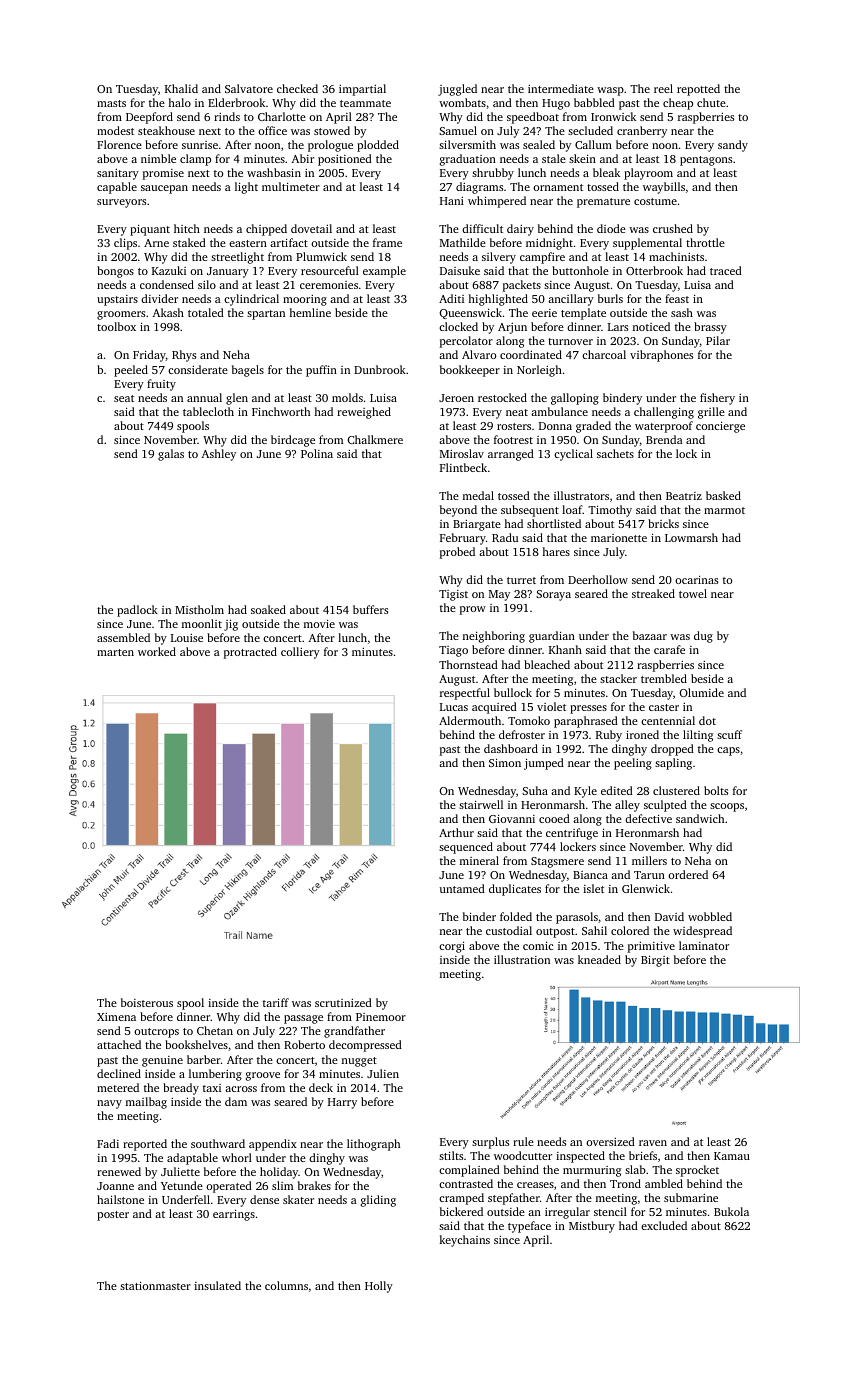 This screenshot has width=849, height=1400. I want to click on bagels, so click(248, 371).
